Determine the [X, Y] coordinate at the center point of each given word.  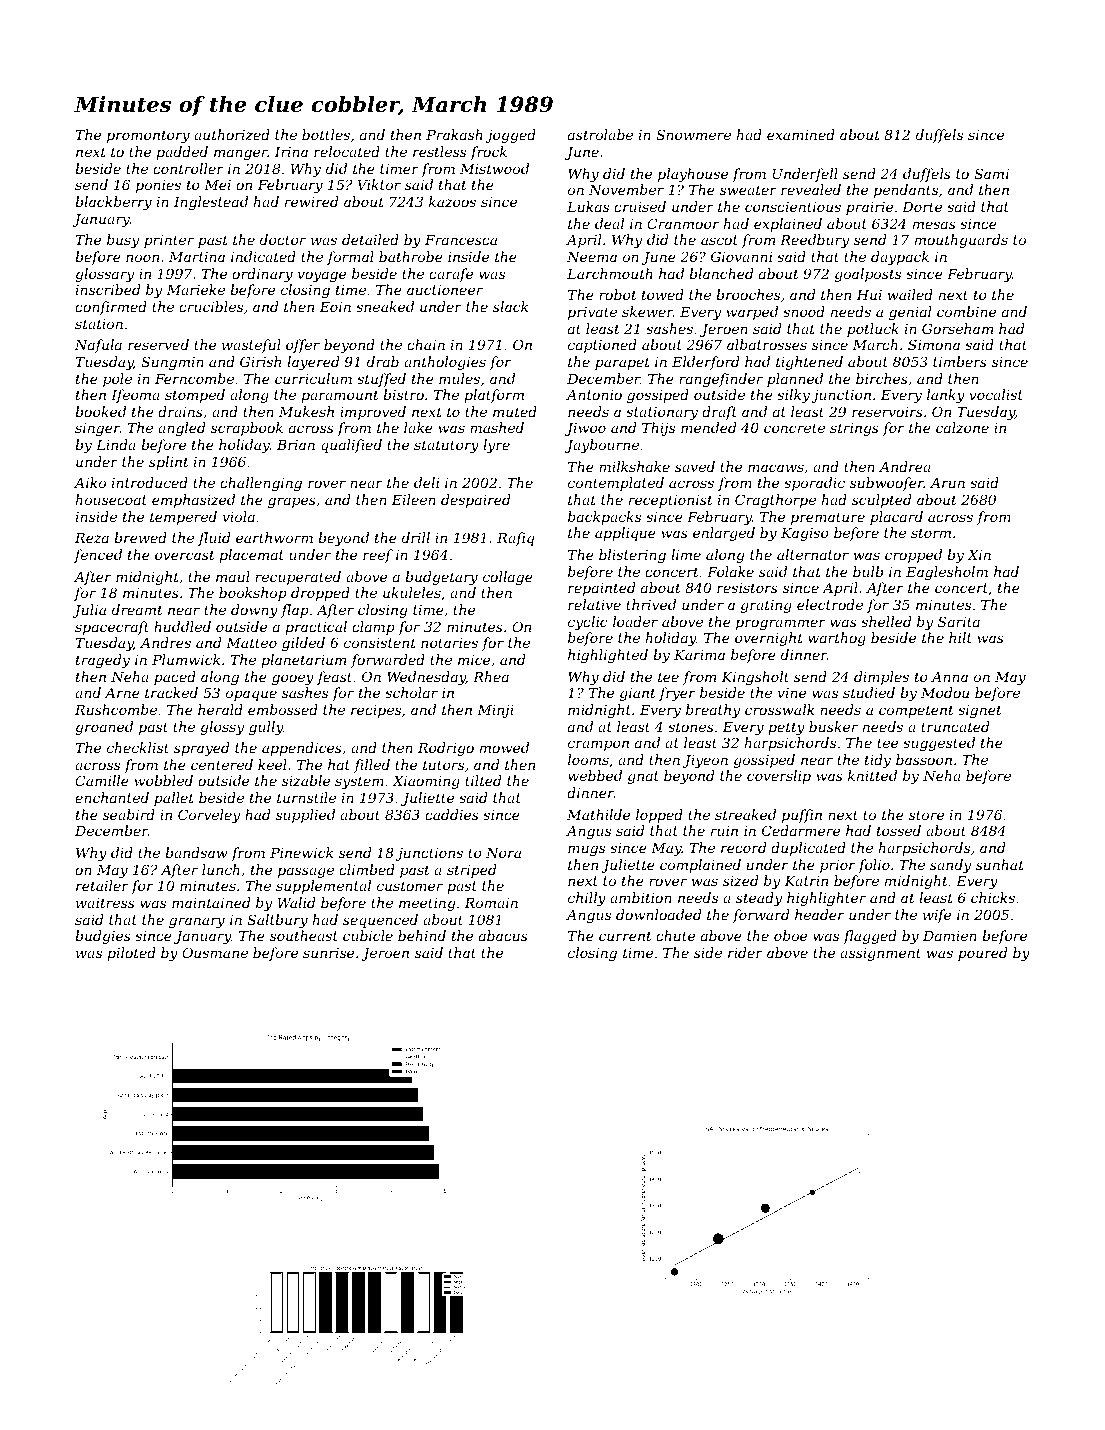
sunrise [328, 953]
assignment [880, 954]
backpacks [604, 518]
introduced [150, 482]
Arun [947, 483]
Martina [197, 257]
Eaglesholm [947, 573]
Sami [991, 173]
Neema [592, 257]
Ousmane [215, 952]
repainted [601, 589]
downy [254, 611]
